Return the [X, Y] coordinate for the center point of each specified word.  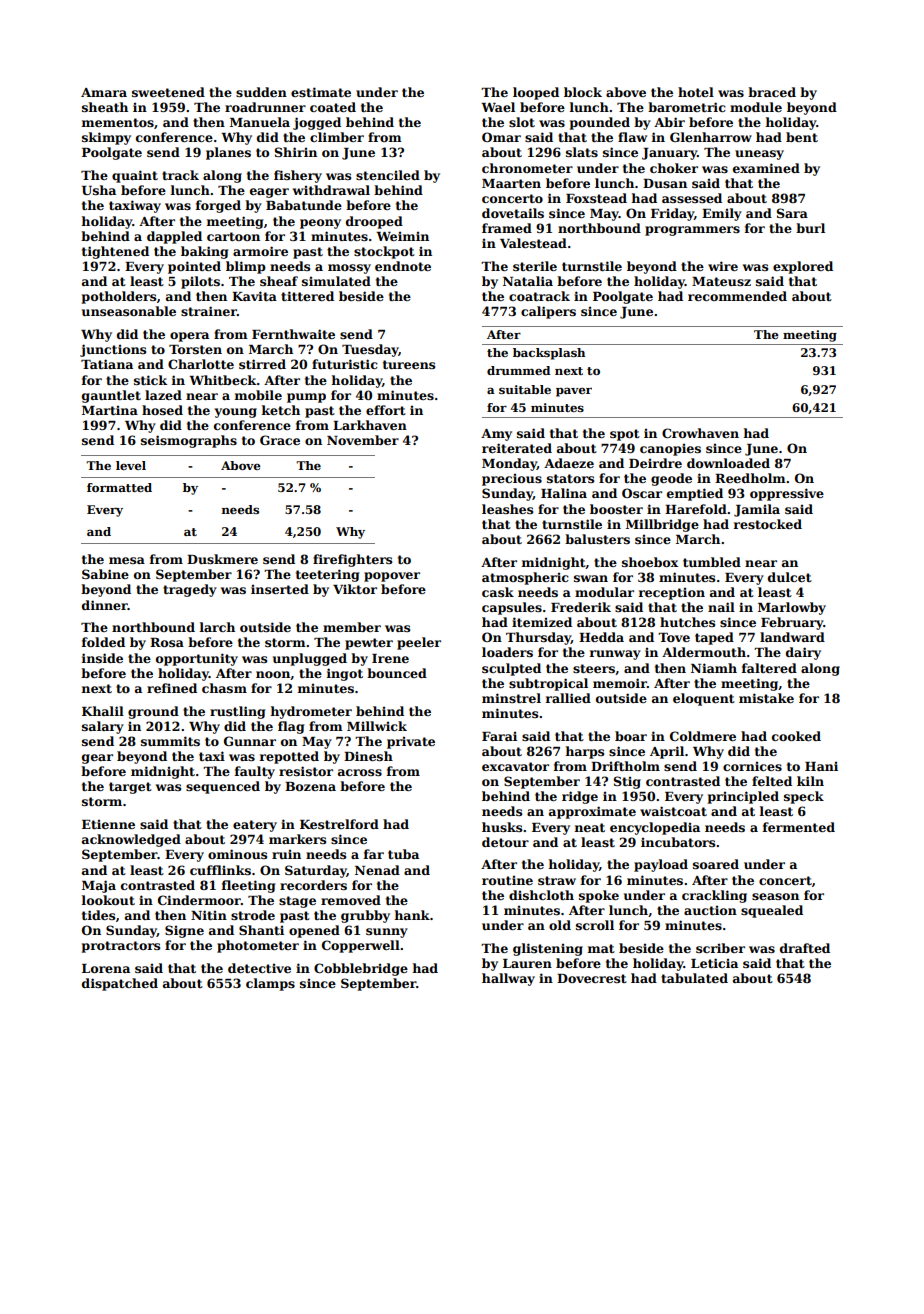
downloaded [728, 463]
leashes [507, 509]
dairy [803, 653]
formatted [119, 487]
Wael [498, 107]
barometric [687, 107]
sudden [261, 92]
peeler [419, 643]
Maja [99, 886]
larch [217, 627]
